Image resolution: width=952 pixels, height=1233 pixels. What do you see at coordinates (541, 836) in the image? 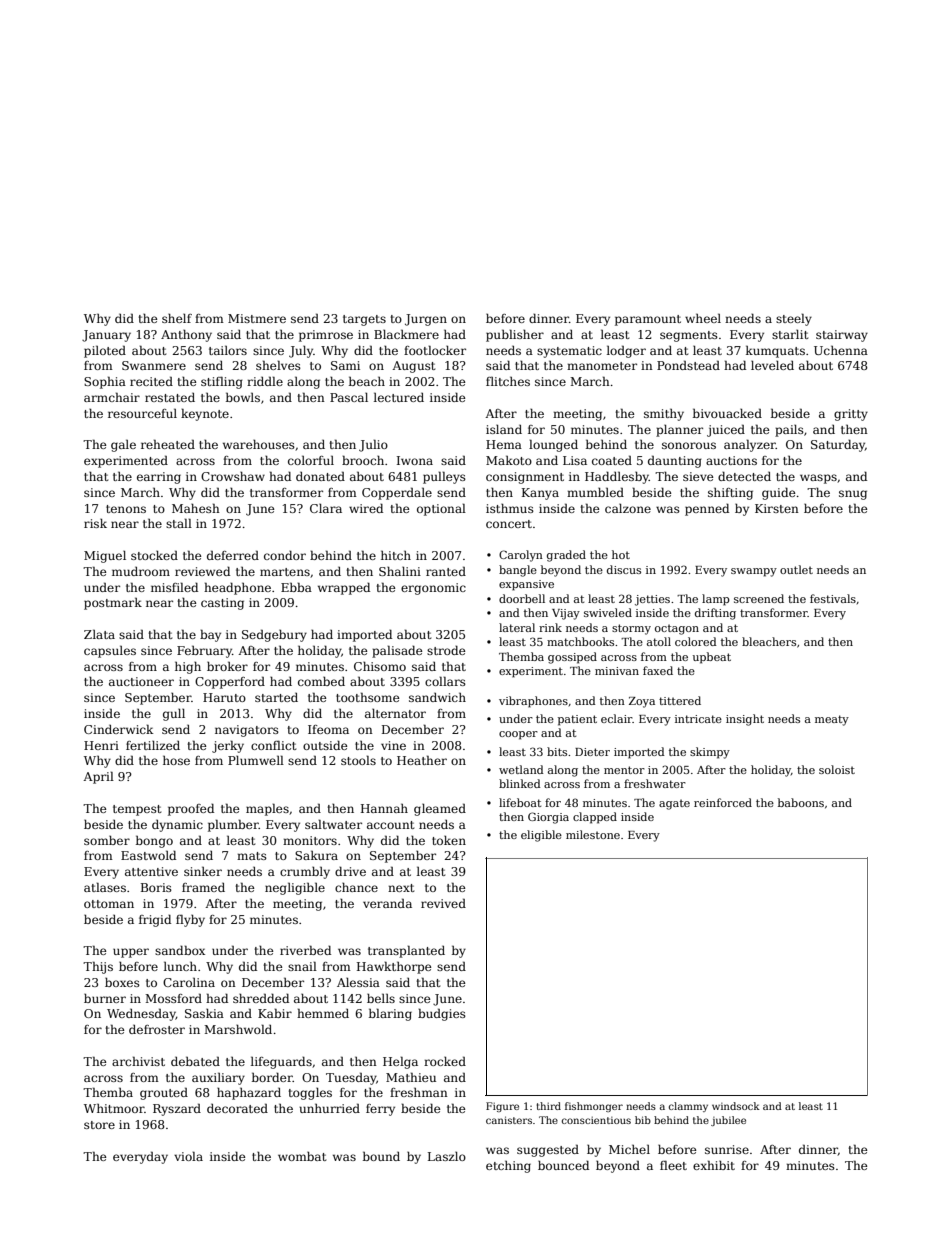
I see `eligible` at bounding box center [541, 836].
